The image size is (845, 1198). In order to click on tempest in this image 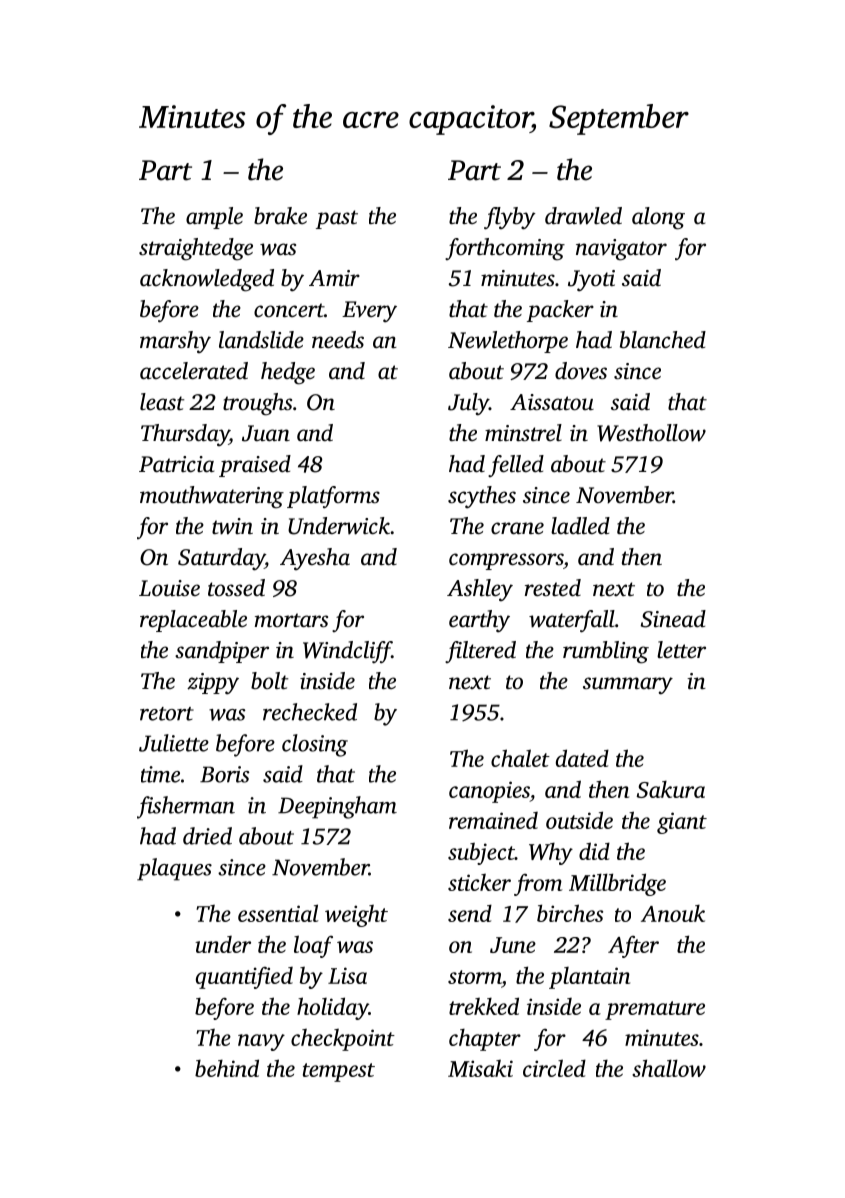, I will do `click(339, 1072)`.
